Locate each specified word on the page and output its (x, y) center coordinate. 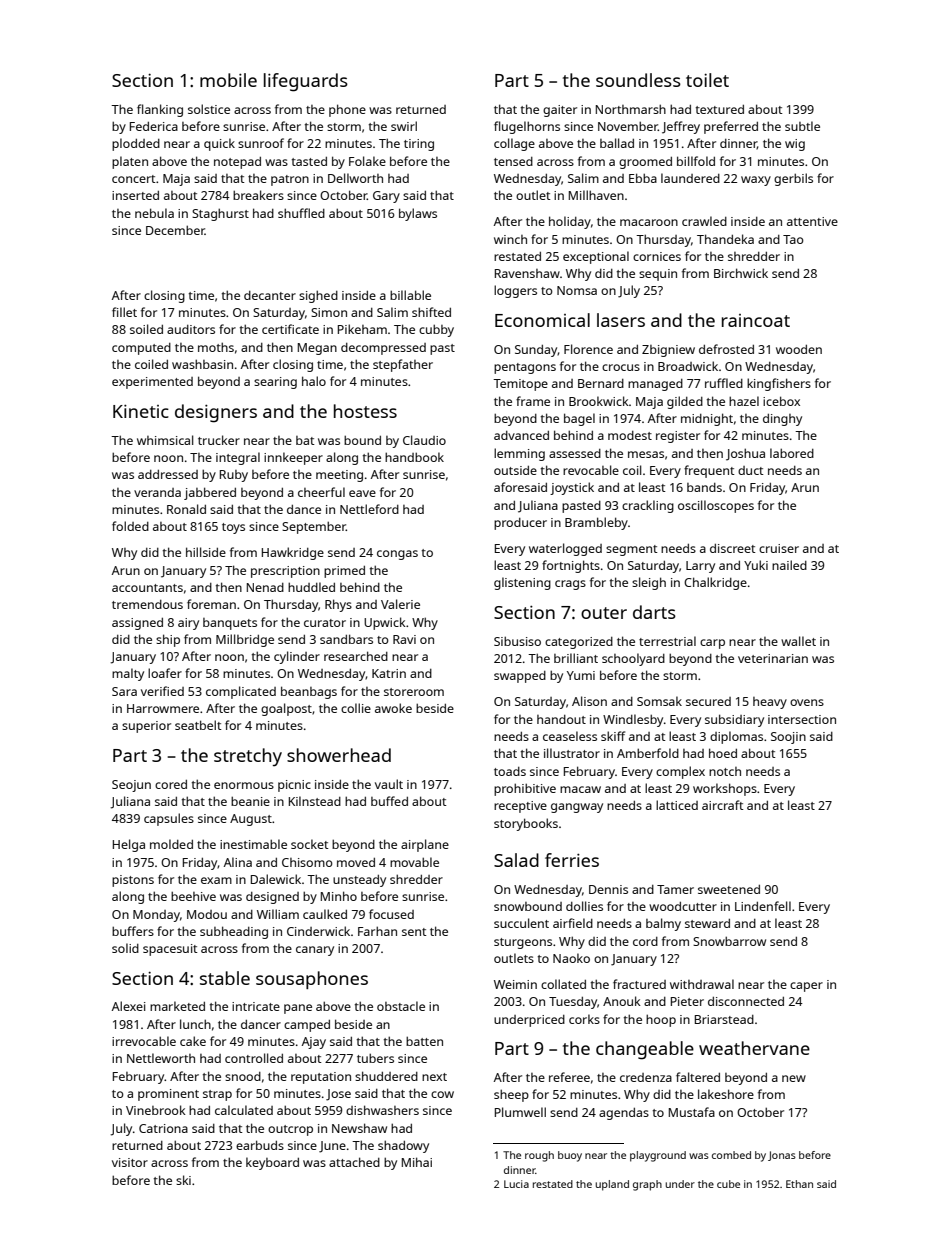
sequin (658, 275)
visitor (130, 1162)
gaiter (560, 111)
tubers (375, 1058)
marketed (177, 1006)
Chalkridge (715, 583)
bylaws (418, 214)
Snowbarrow (729, 941)
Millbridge (245, 640)
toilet (707, 80)
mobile (228, 80)
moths (216, 347)
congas (397, 555)
